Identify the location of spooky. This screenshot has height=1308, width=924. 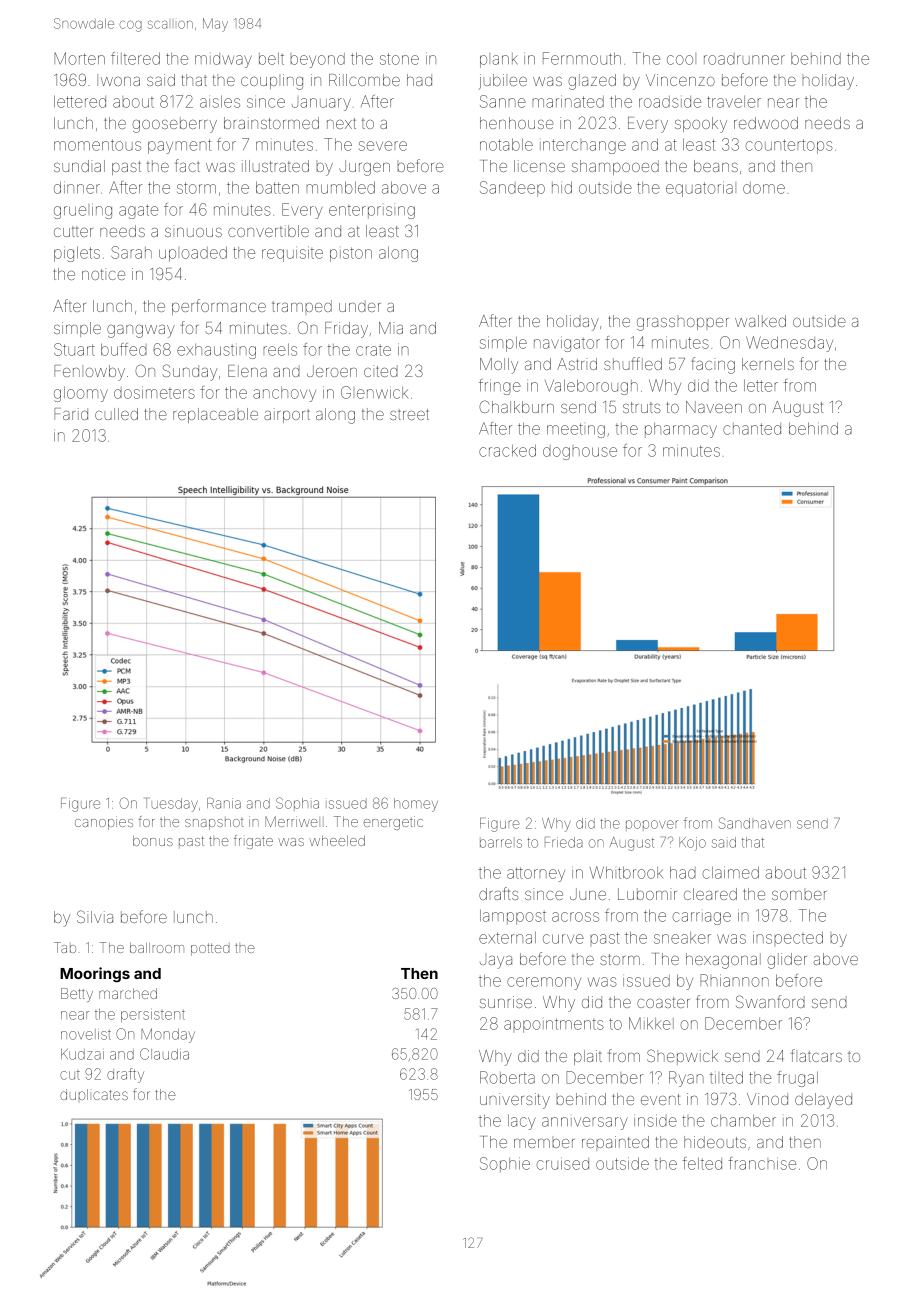
(701, 125).
